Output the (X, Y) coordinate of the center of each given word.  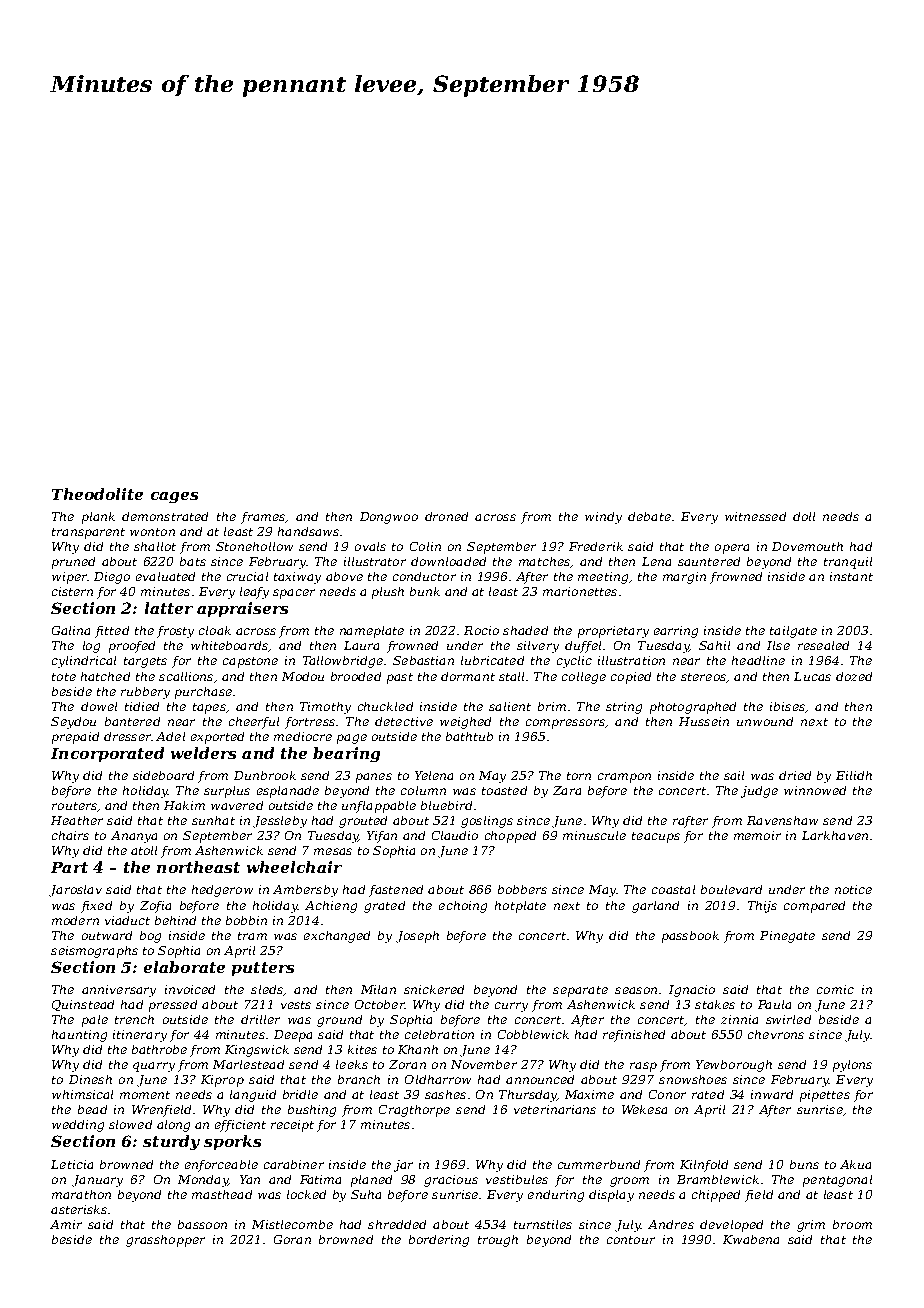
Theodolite (97, 494)
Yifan (382, 837)
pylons (852, 1066)
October (380, 1004)
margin (684, 578)
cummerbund (599, 1164)
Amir (66, 1224)
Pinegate (787, 937)
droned (446, 516)
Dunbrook (265, 775)
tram (252, 936)
